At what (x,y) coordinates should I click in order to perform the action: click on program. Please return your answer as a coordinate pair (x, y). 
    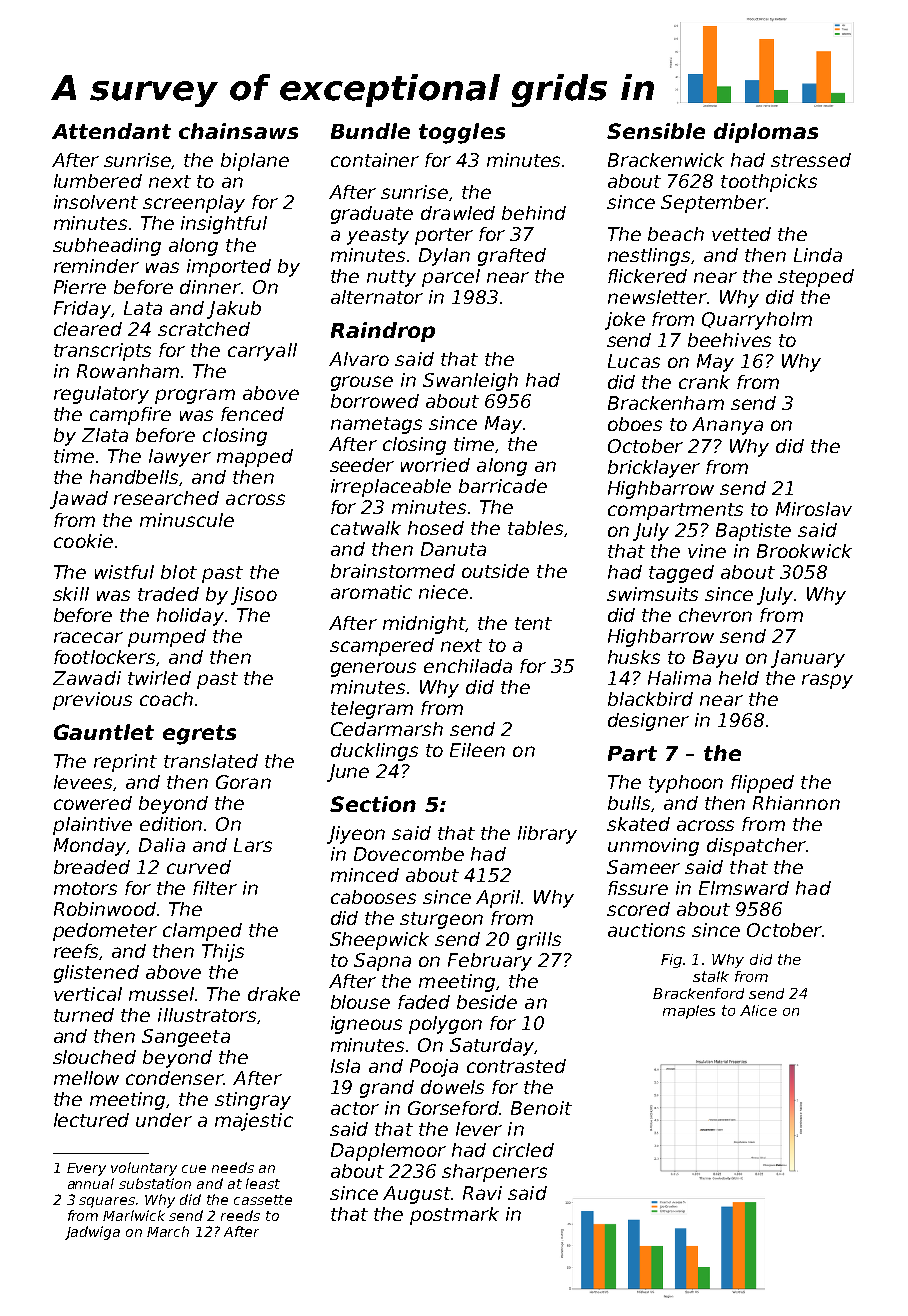
    Looking at the image, I should click on (195, 396).
